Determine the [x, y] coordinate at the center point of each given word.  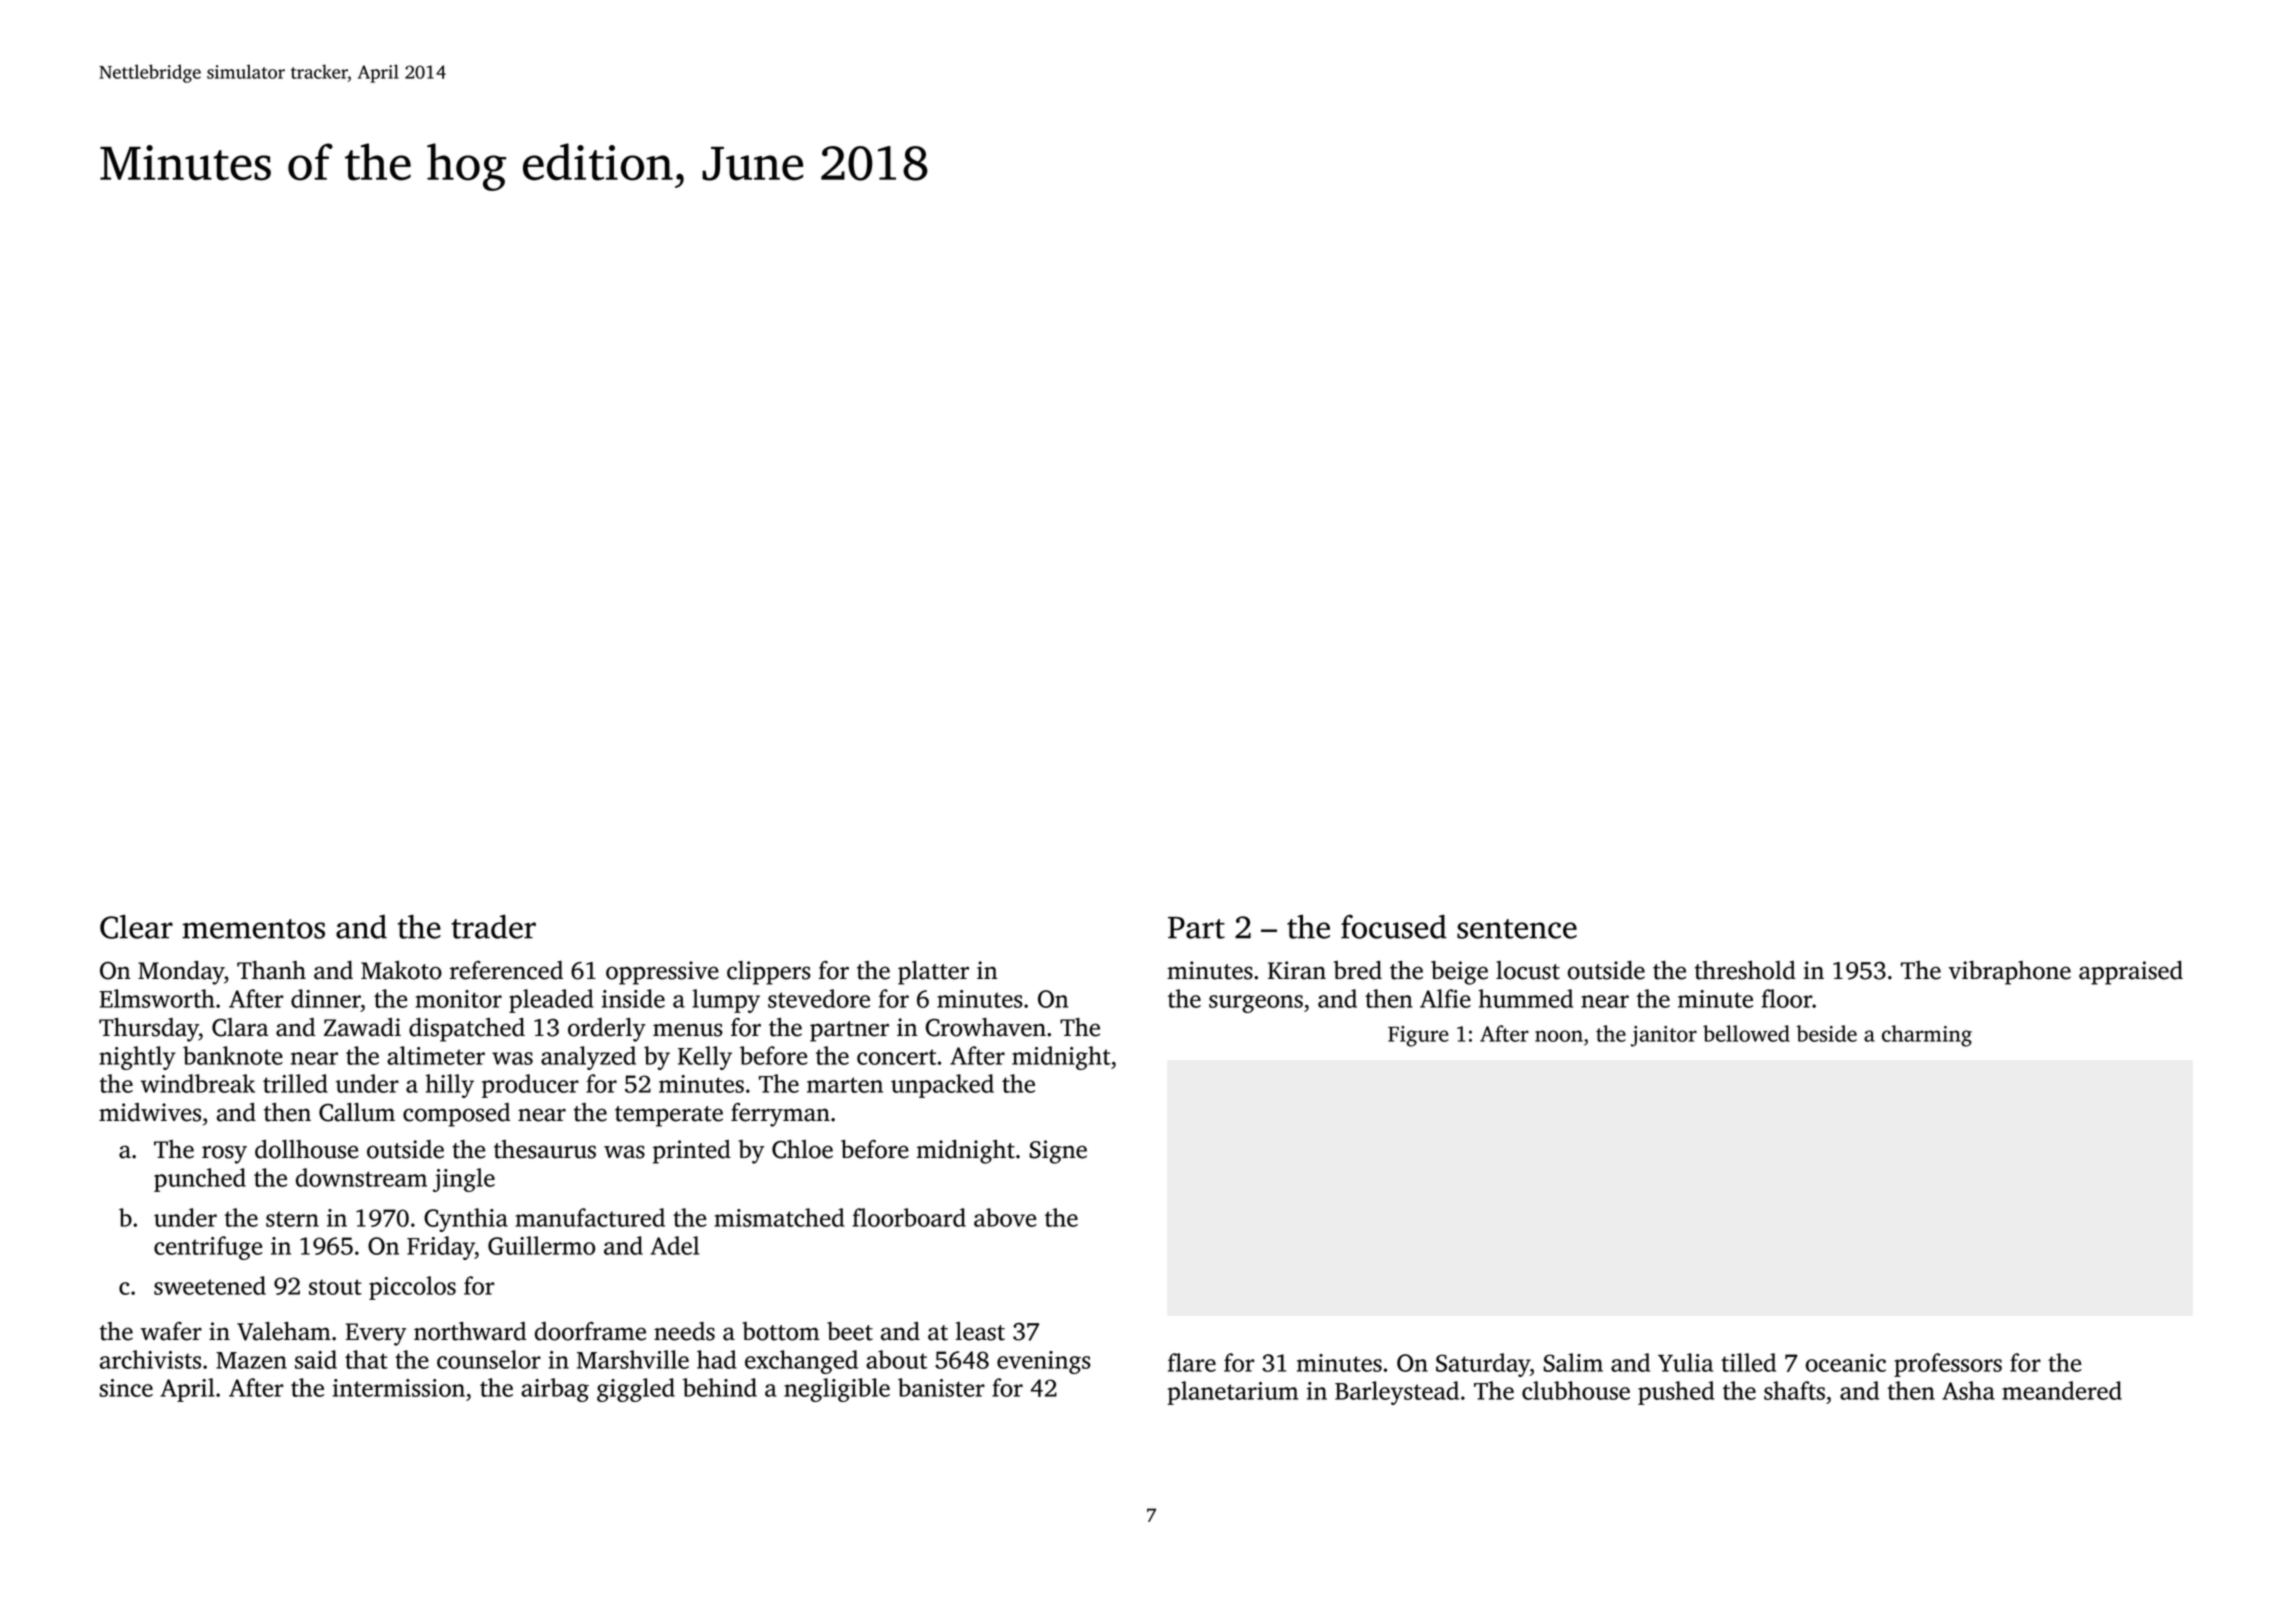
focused [1394, 926]
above [1005, 1217]
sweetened [210, 1285]
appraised [2131, 973]
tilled [1748, 1362]
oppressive [662, 973]
